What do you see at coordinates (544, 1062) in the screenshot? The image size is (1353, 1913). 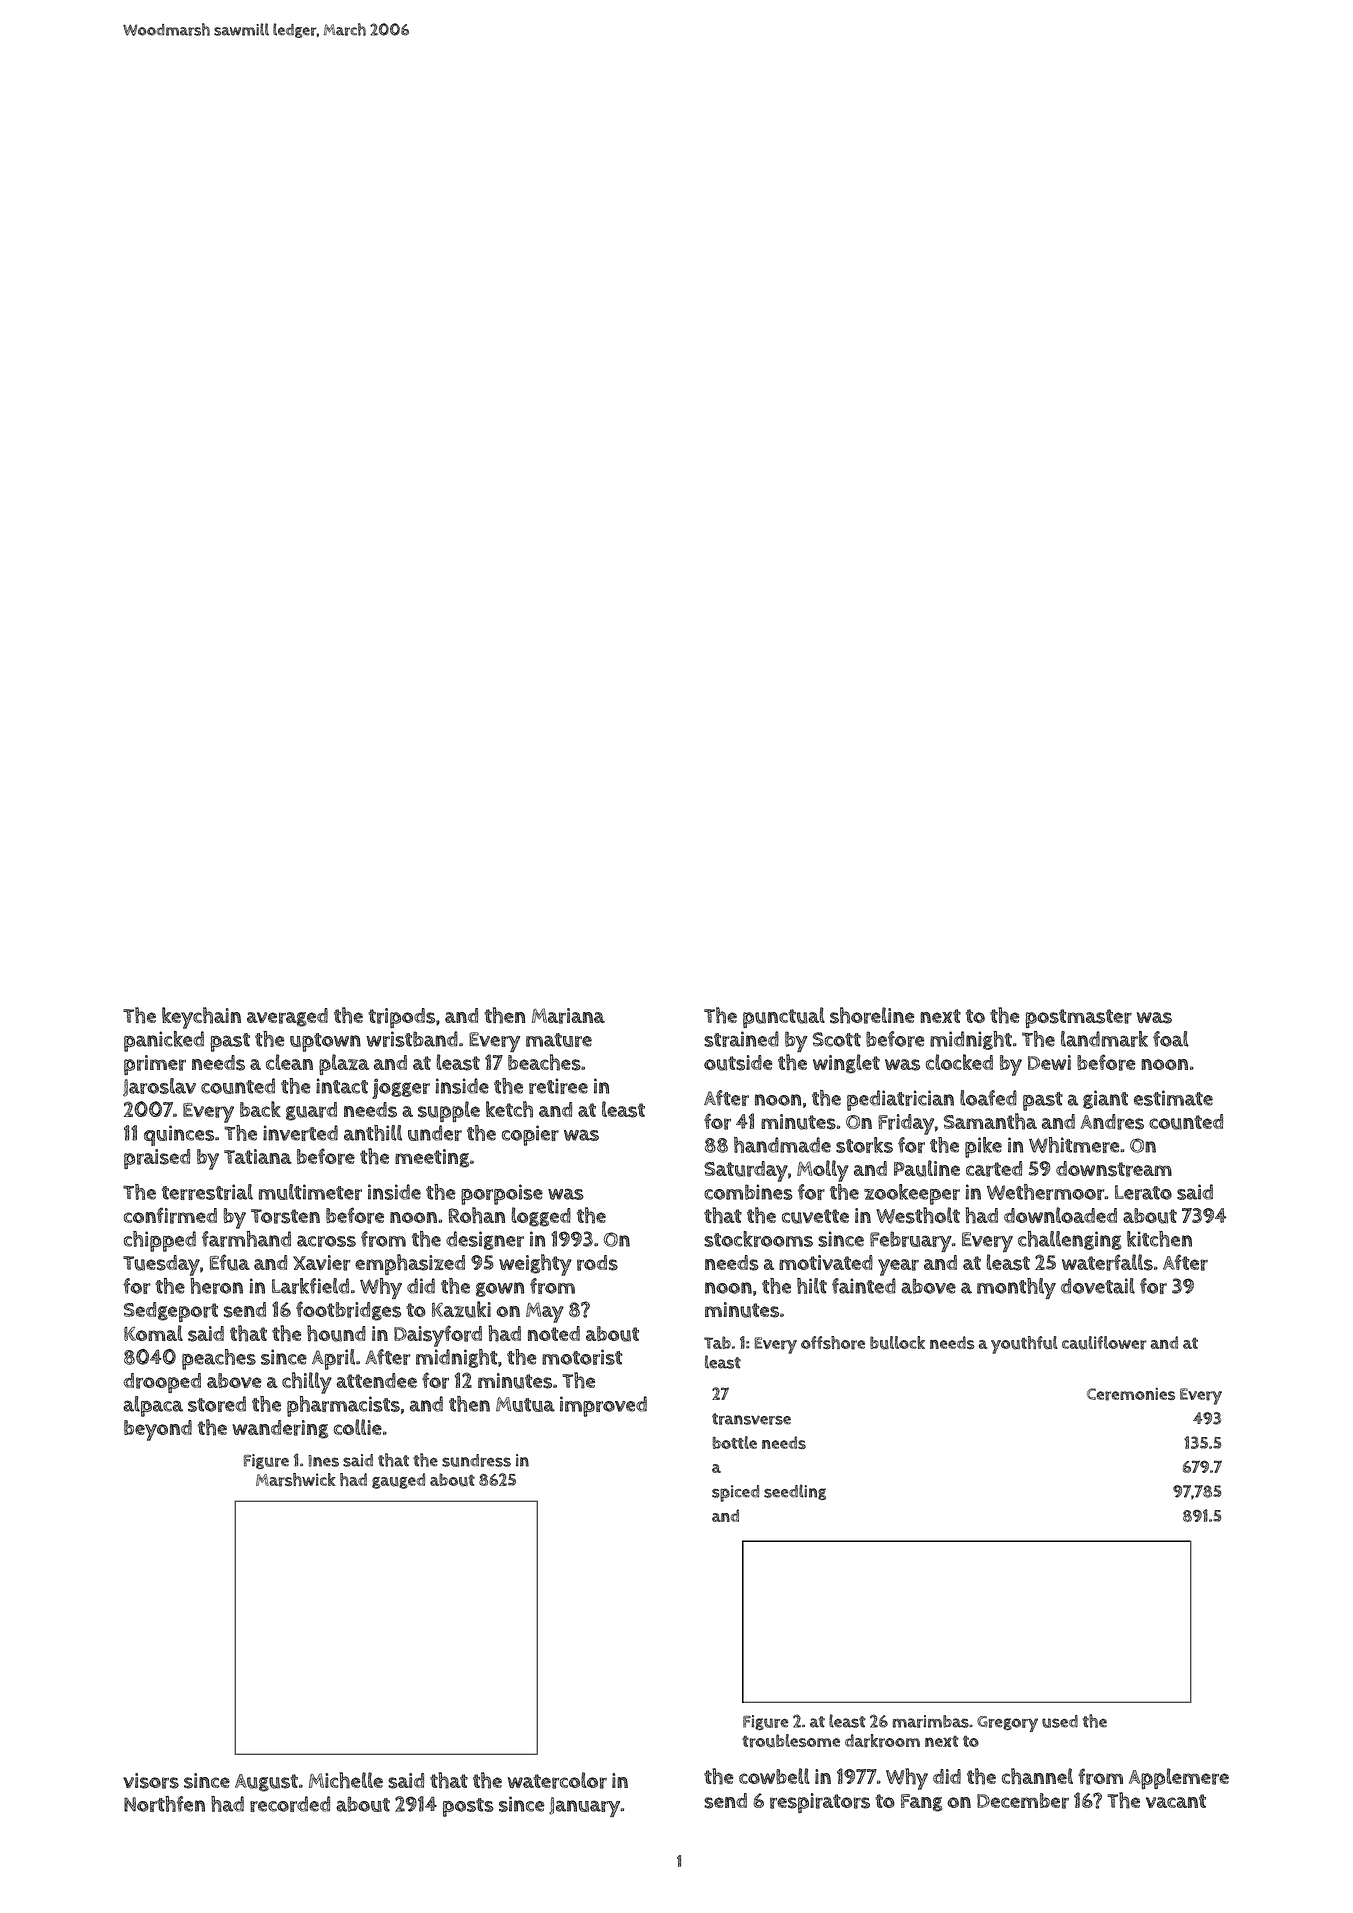 I see `beaches` at bounding box center [544, 1062].
